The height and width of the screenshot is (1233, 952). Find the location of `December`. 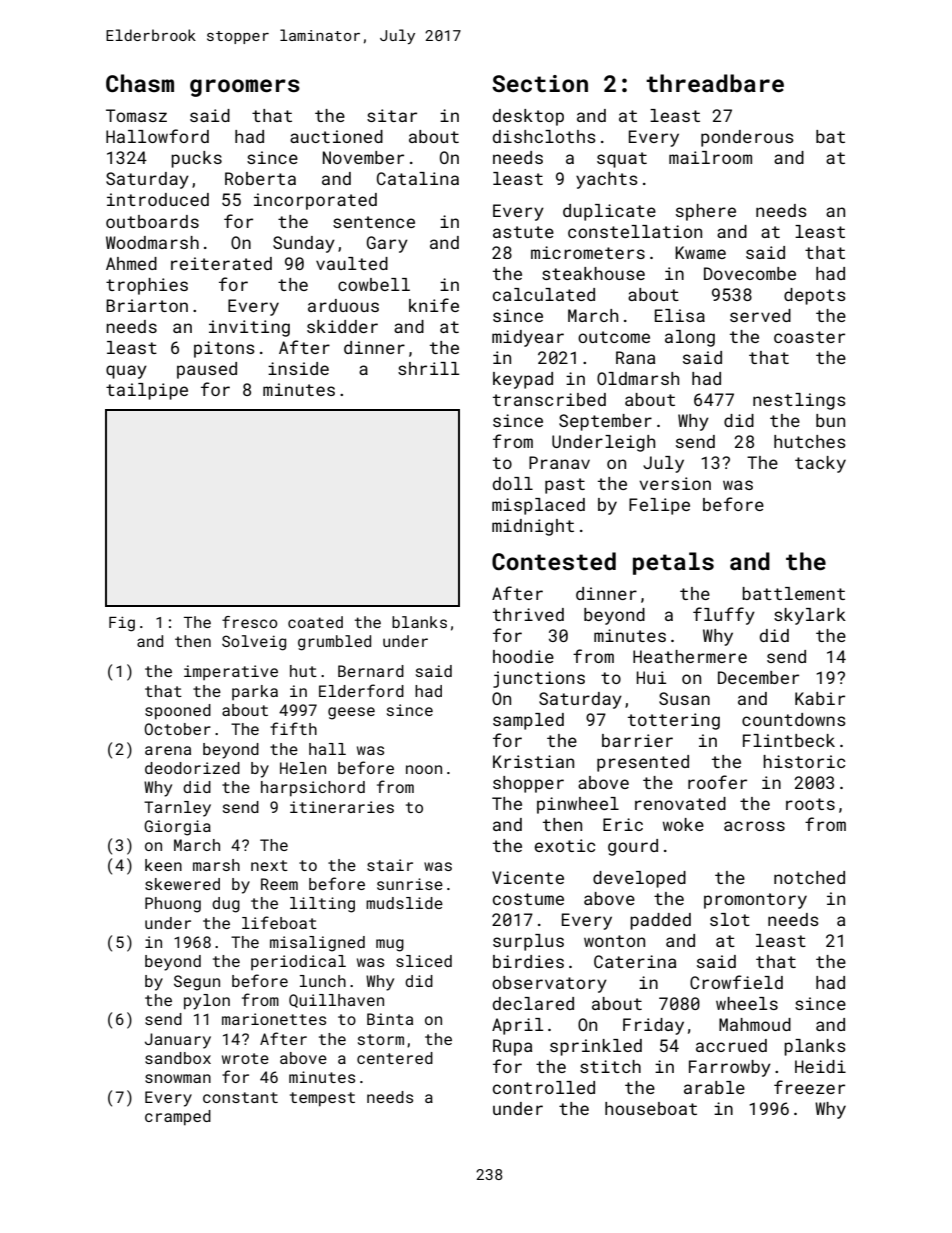

December is located at coordinates (758, 677).
